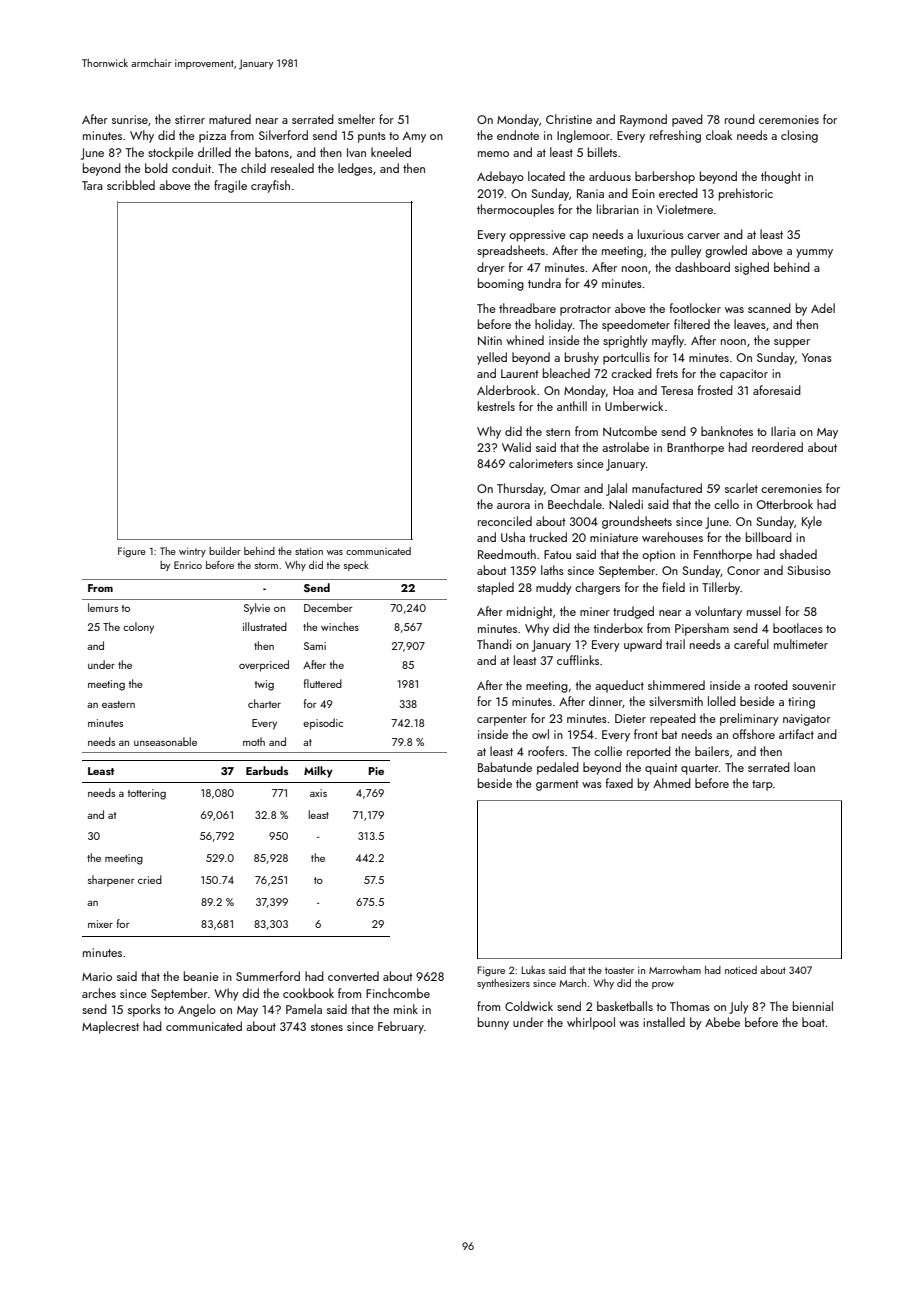  What do you see at coordinates (92, 185) in the document?
I see `Tara` at bounding box center [92, 185].
